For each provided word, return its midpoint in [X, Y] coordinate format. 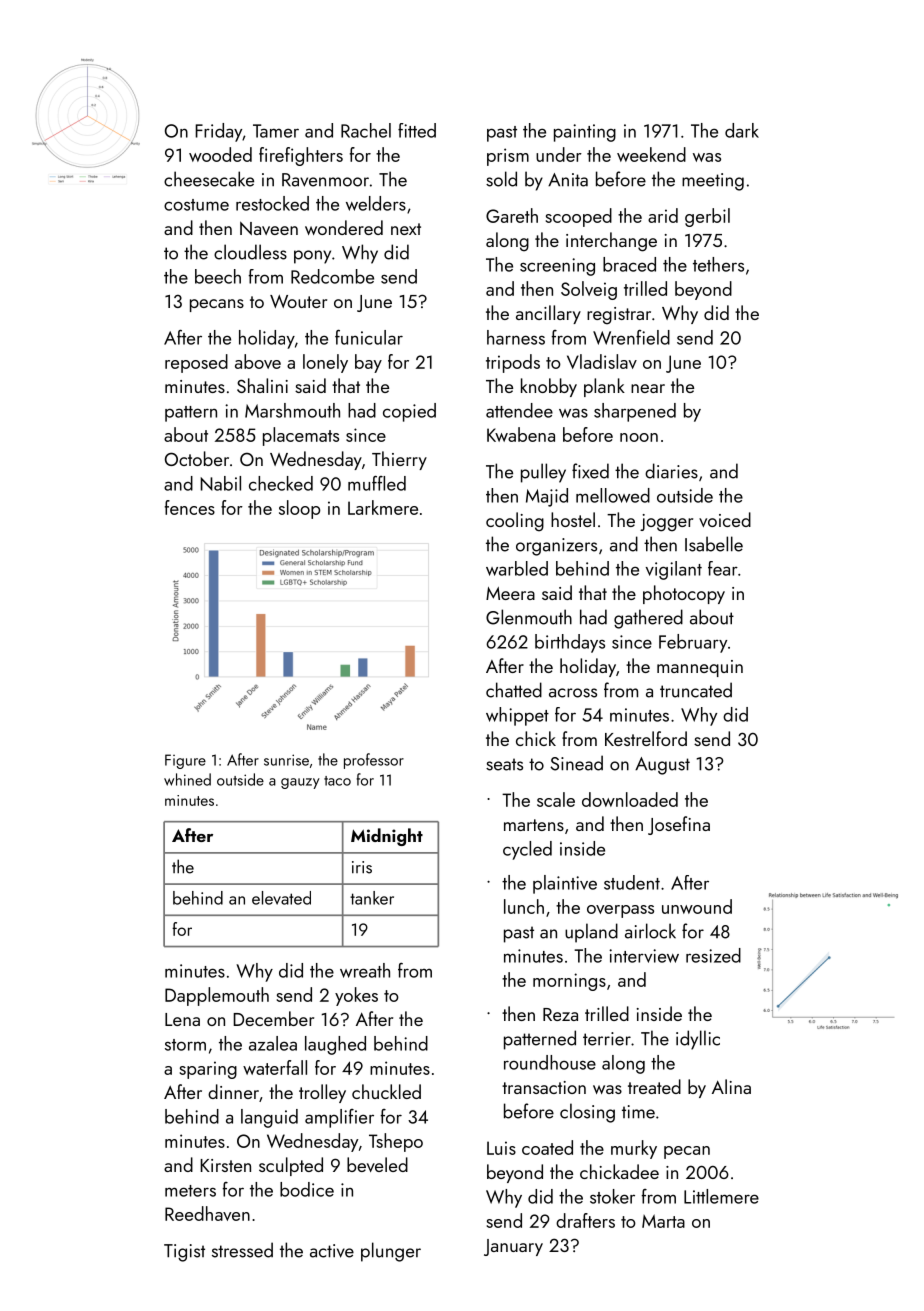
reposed [196, 363]
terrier [607, 1039]
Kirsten [225, 1165]
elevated [281, 898]
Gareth [512, 215]
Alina [731, 1086]
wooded [220, 154]
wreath [365, 970]
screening [557, 267]
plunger [391, 1252]
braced [629, 264]
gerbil [707, 217]
